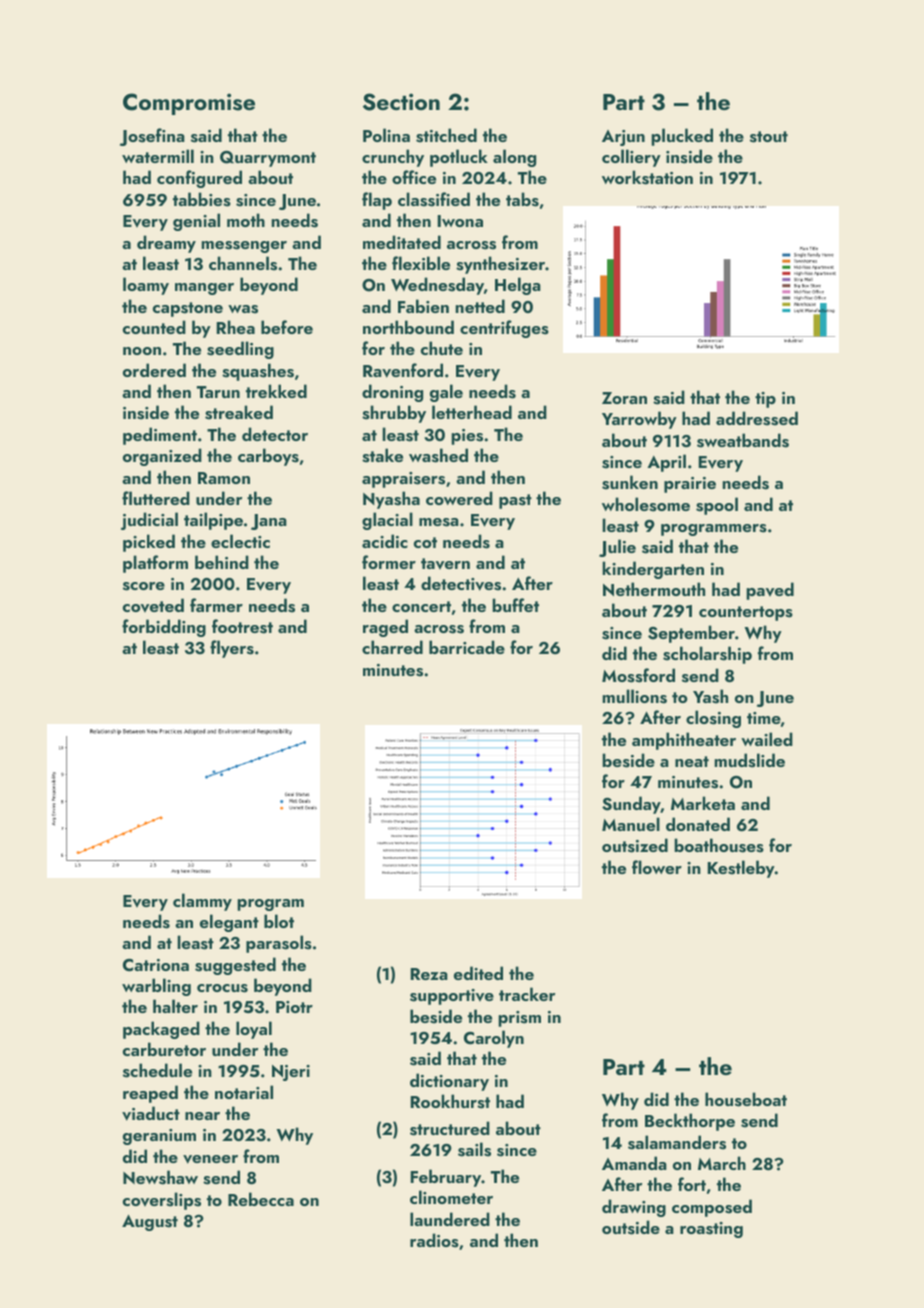 The width and height of the image is (924, 1308). I want to click on ordered, so click(154, 370).
